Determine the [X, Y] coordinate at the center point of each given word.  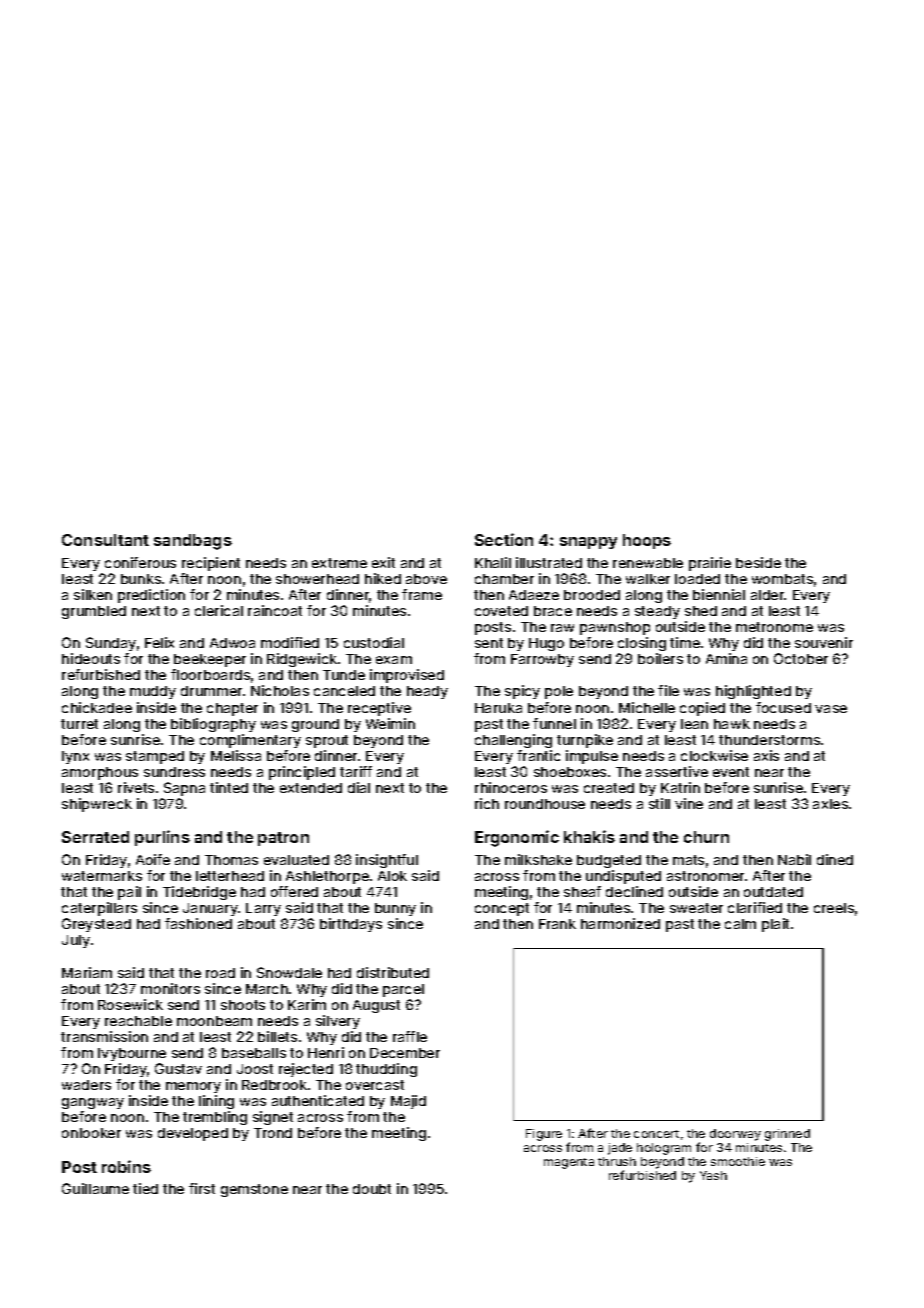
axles [830, 804]
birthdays [351, 925]
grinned [787, 1135]
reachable [138, 1021]
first [202, 1188]
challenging [513, 741]
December [405, 1053]
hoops [647, 541]
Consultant [105, 540]
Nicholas [280, 690]
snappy [588, 543]
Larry [263, 909]
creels [834, 908]
